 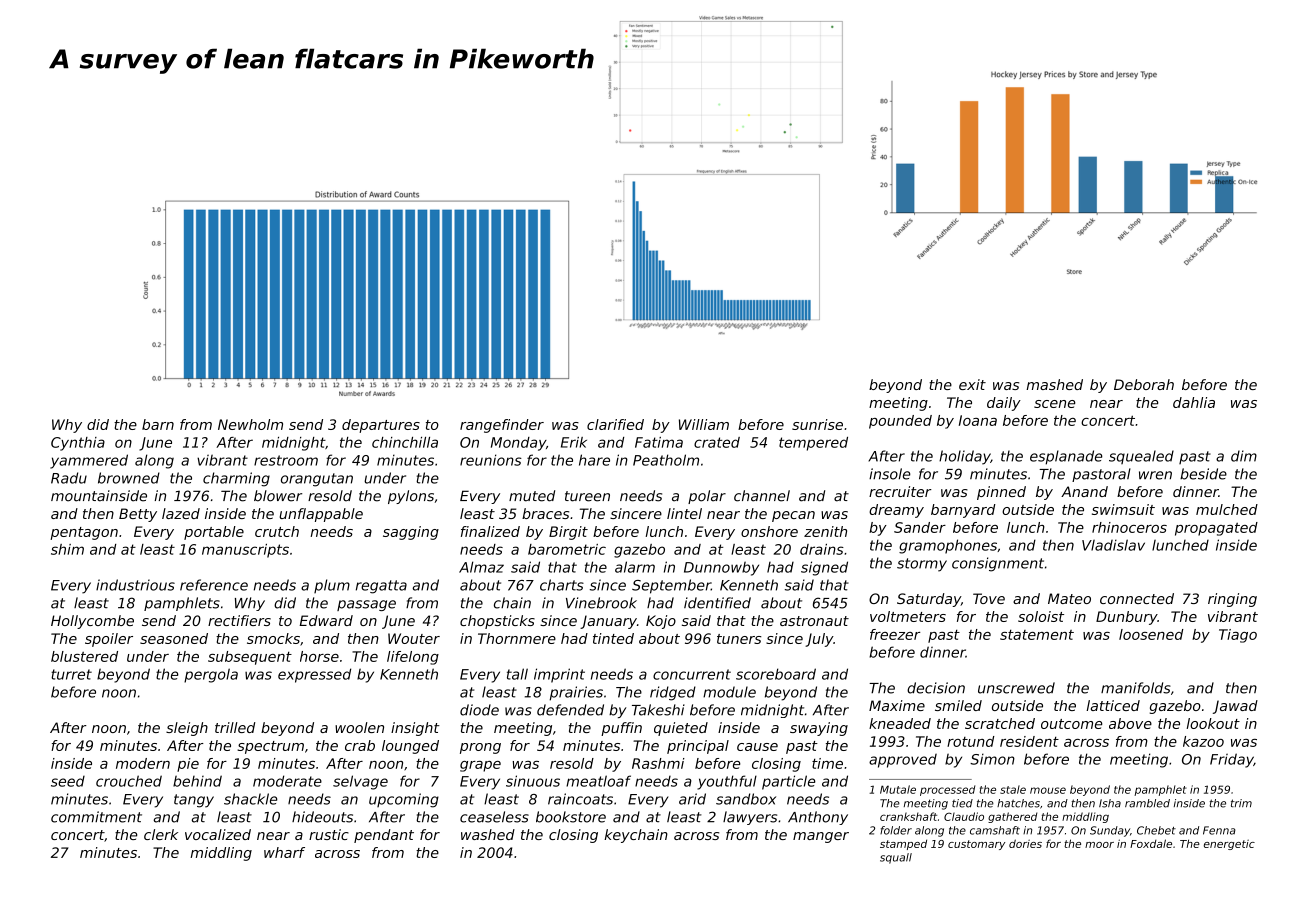 I want to click on clarified, so click(x=615, y=424).
